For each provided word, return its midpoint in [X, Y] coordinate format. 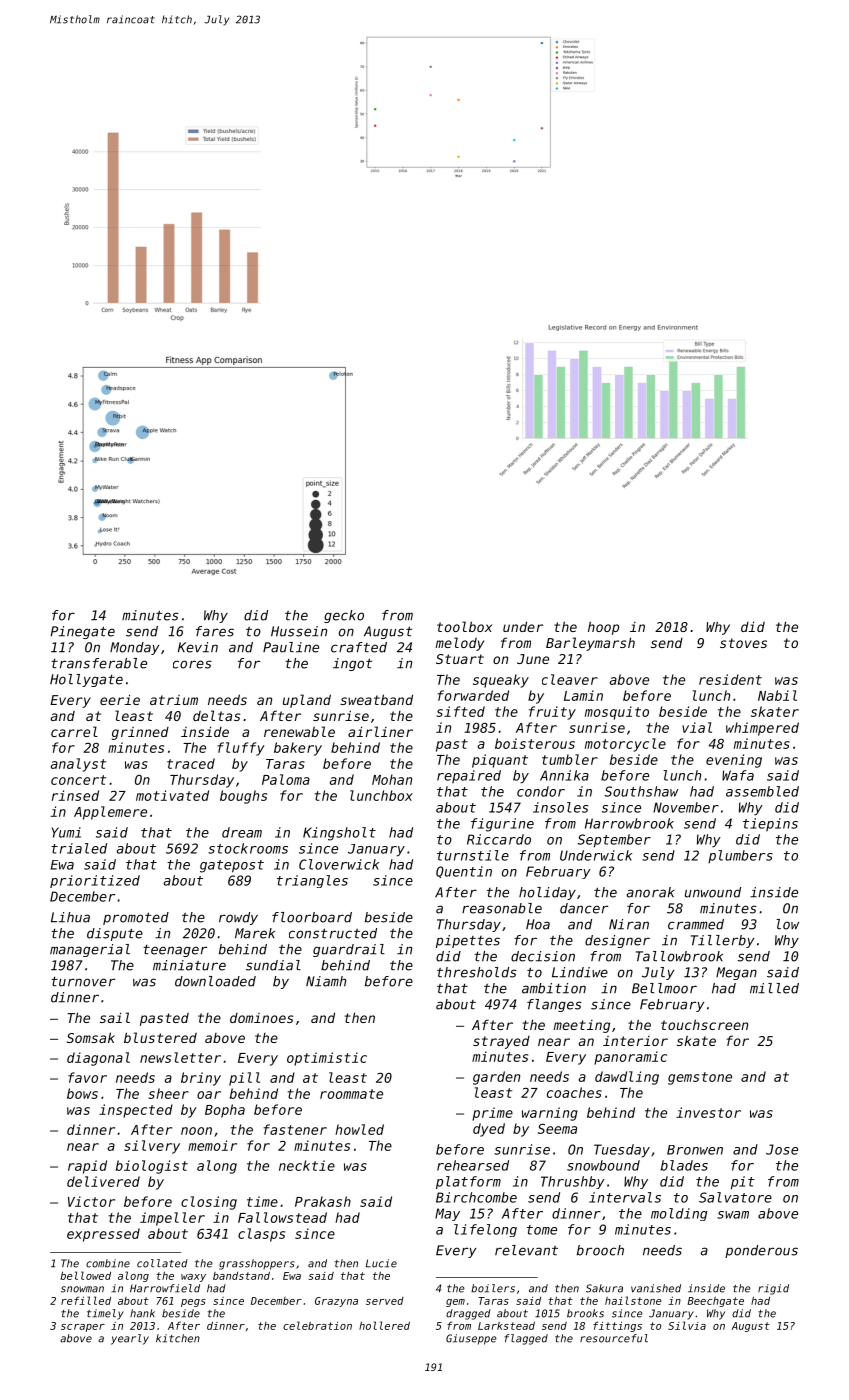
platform [468, 1182]
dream [242, 832]
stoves [743, 643]
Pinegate [82, 632]
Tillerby [722, 941]
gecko [344, 616]
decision [543, 956]
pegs [193, 1303]
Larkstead [506, 1325]
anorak [650, 892]
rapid [87, 1167]
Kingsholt [339, 834]
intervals [625, 1197]
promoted [136, 918]
